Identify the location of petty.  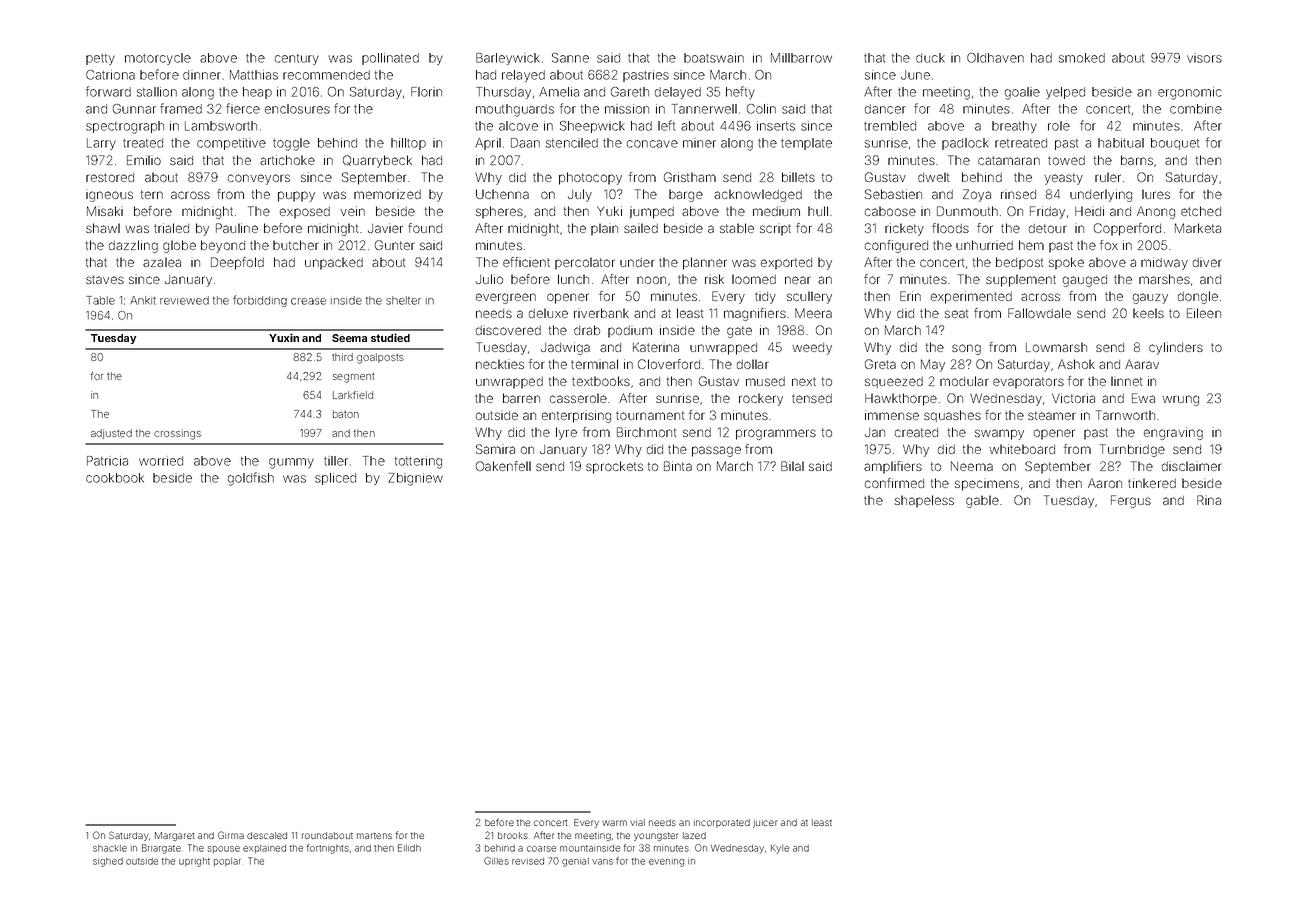
(100, 59).
